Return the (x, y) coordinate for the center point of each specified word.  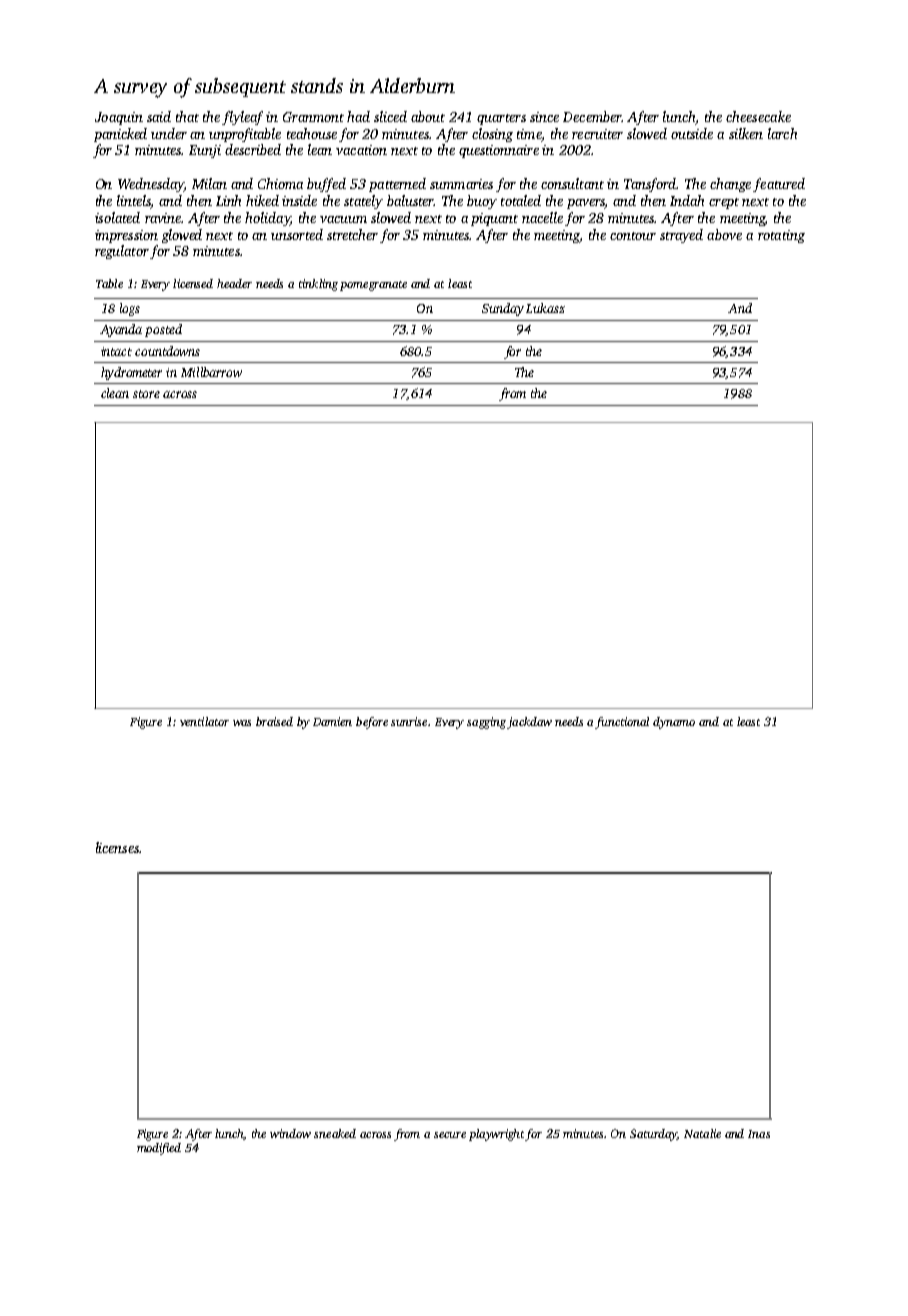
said (159, 116)
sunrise (409, 721)
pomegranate (373, 286)
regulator (122, 252)
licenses (117, 847)
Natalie (702, 1133)
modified (159, 1149)
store (146, 394)
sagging (486, 723)
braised (274, 721)
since (544, 117)
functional (622, 723)
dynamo (674, 723)
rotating (781, 236)
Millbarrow (211, 372)
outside (692, 133)
